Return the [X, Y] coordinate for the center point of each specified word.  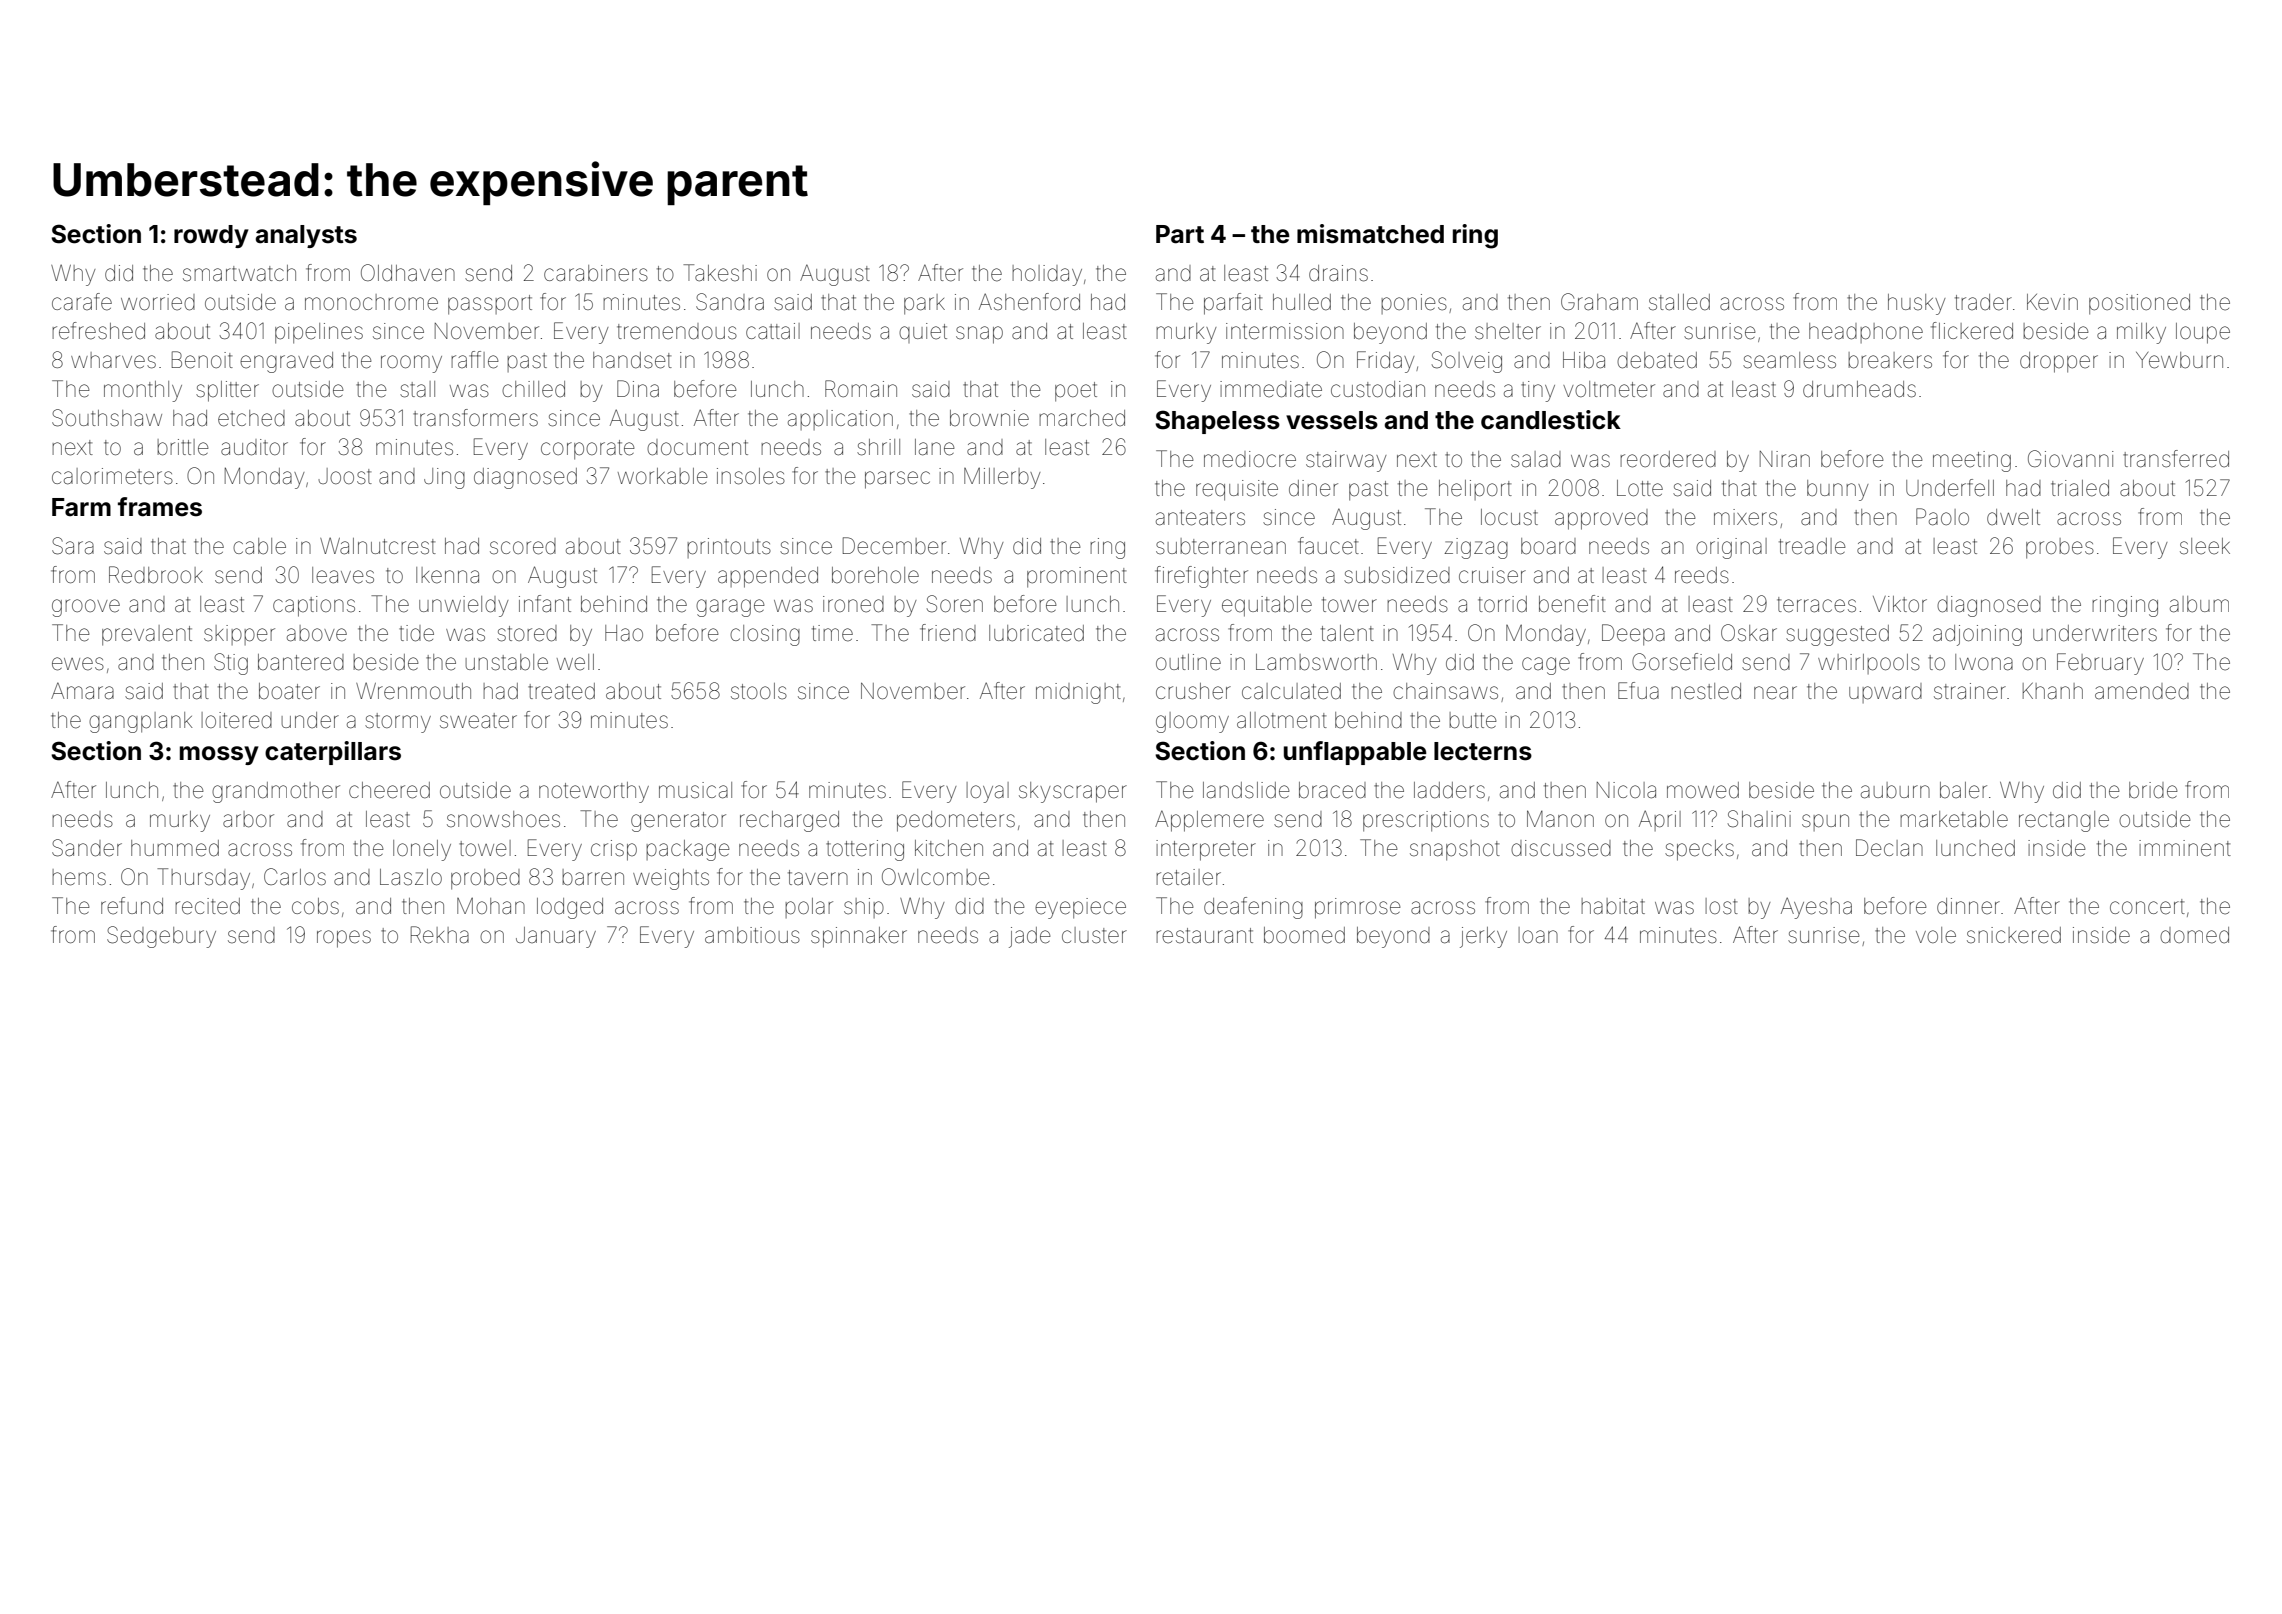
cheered [389, 790]
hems [79, 877]
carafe [82, 302]
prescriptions [1426, 821]
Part [1180, 234]
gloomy [1192, 722]
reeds [1702, 575]
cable [259, 546]
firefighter [1201, 577]
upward [1885, 693]
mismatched [1370, 234]
